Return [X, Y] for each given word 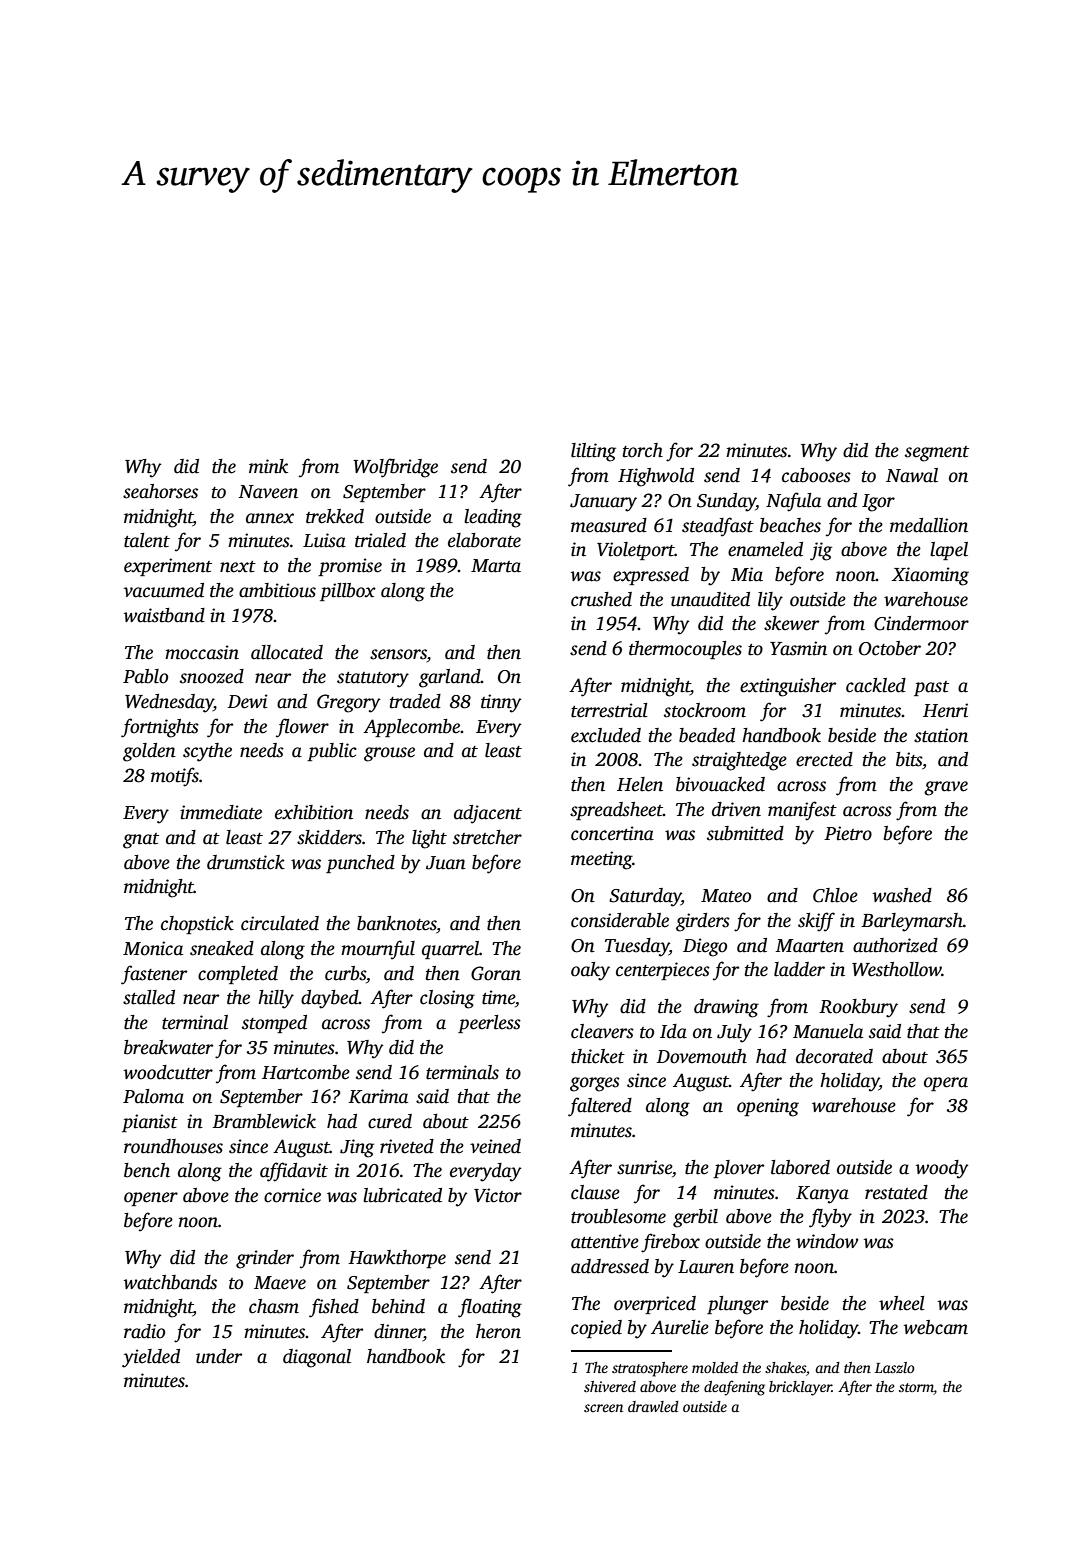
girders [703, 922]
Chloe [835, 895]
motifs [175, 777]
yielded [151, 1358]
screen [603, 1408]
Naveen [268, 492]
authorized [895, 945]
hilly [276, 999]
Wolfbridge [395, 468]
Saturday [645, 897]
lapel [949, 551]
